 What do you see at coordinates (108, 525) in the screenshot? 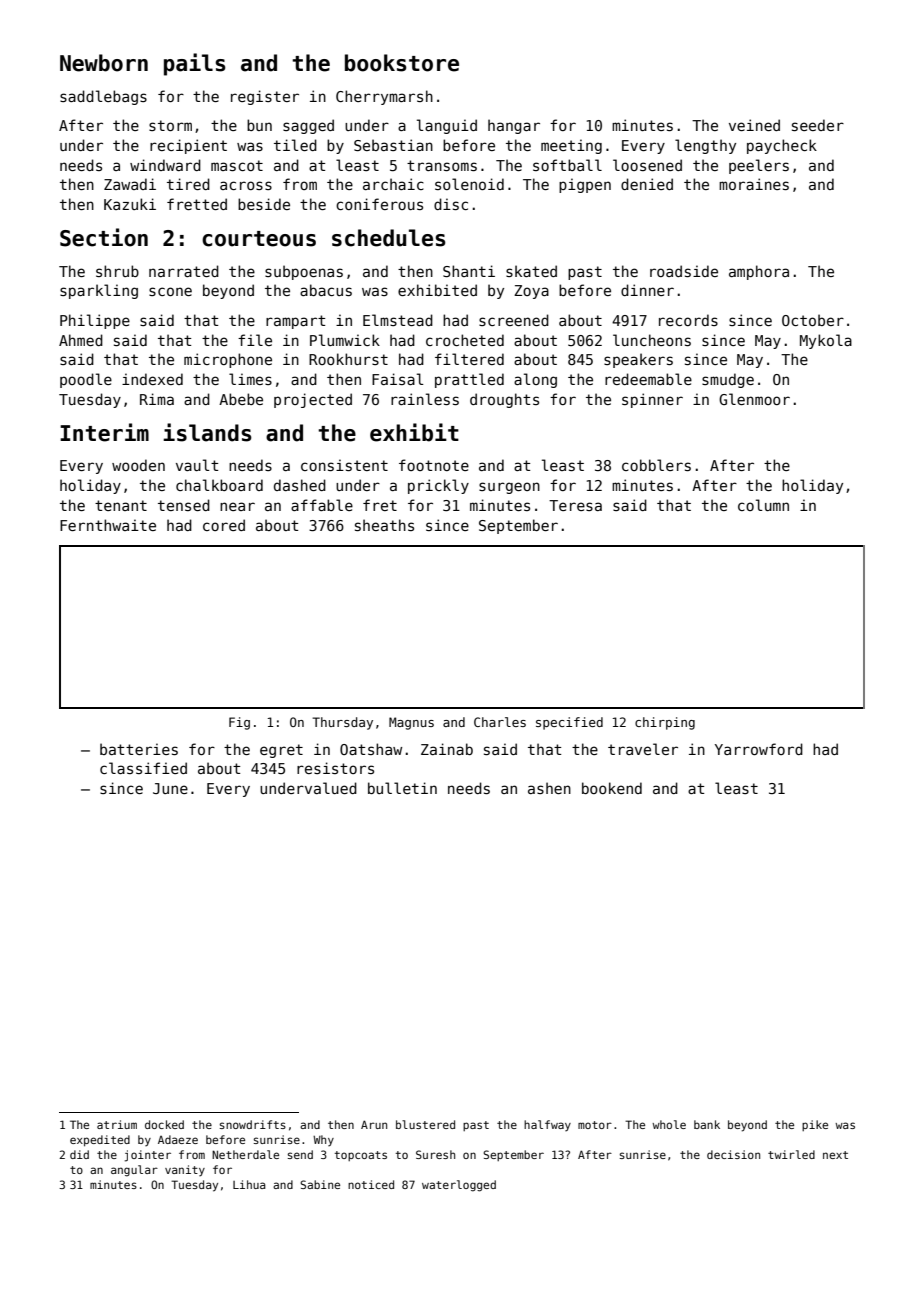
I see `Fernthwaite` at bounding box center [108, 525].
